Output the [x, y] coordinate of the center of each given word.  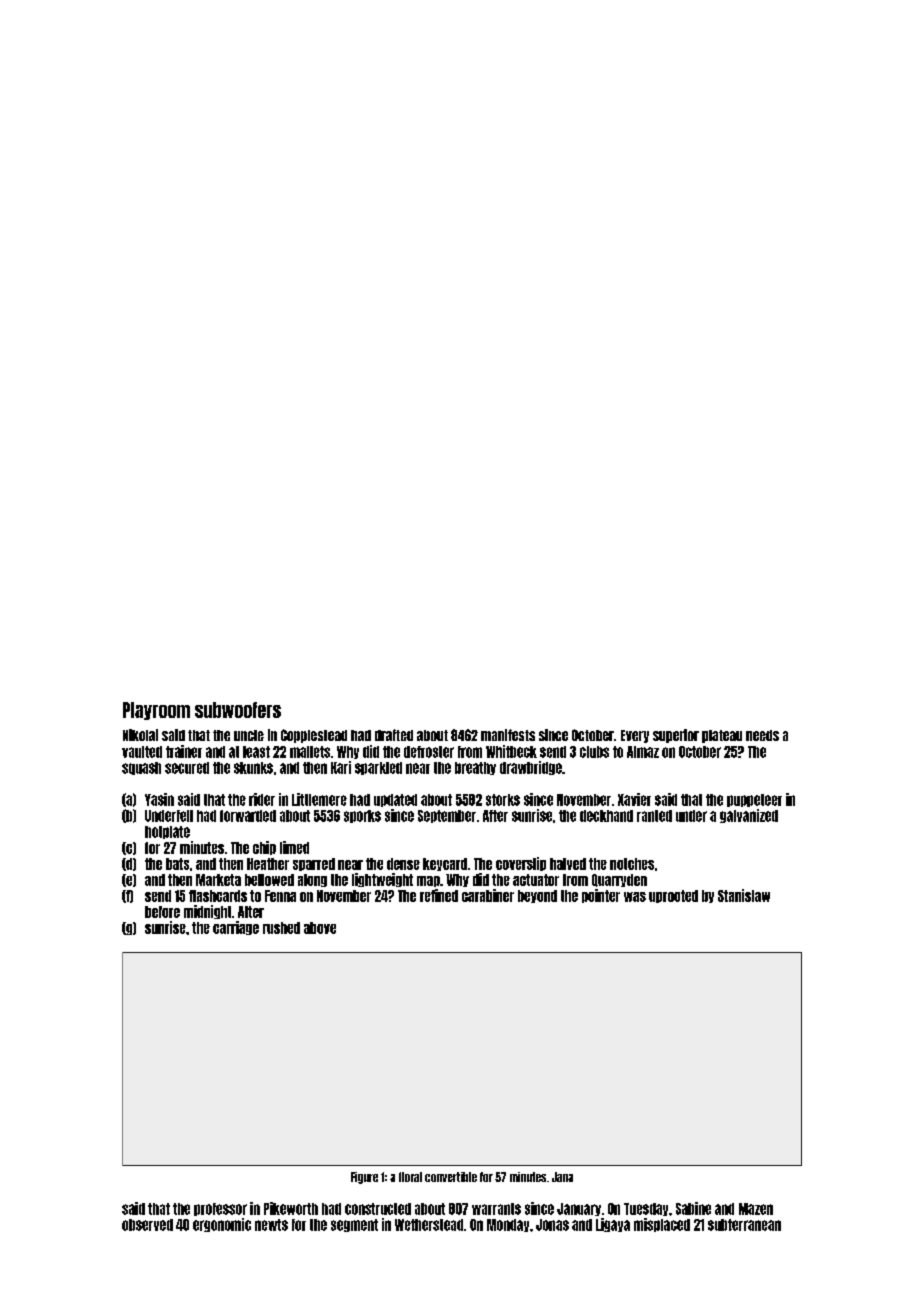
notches [632, 864]
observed [147, 1225]
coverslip [521, 864]
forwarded [248, 816]
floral [410, 1177]
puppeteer [754, 800]
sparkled [378, 768]
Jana [562, 1177]
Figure [364, 1178]
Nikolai [140, 735]
